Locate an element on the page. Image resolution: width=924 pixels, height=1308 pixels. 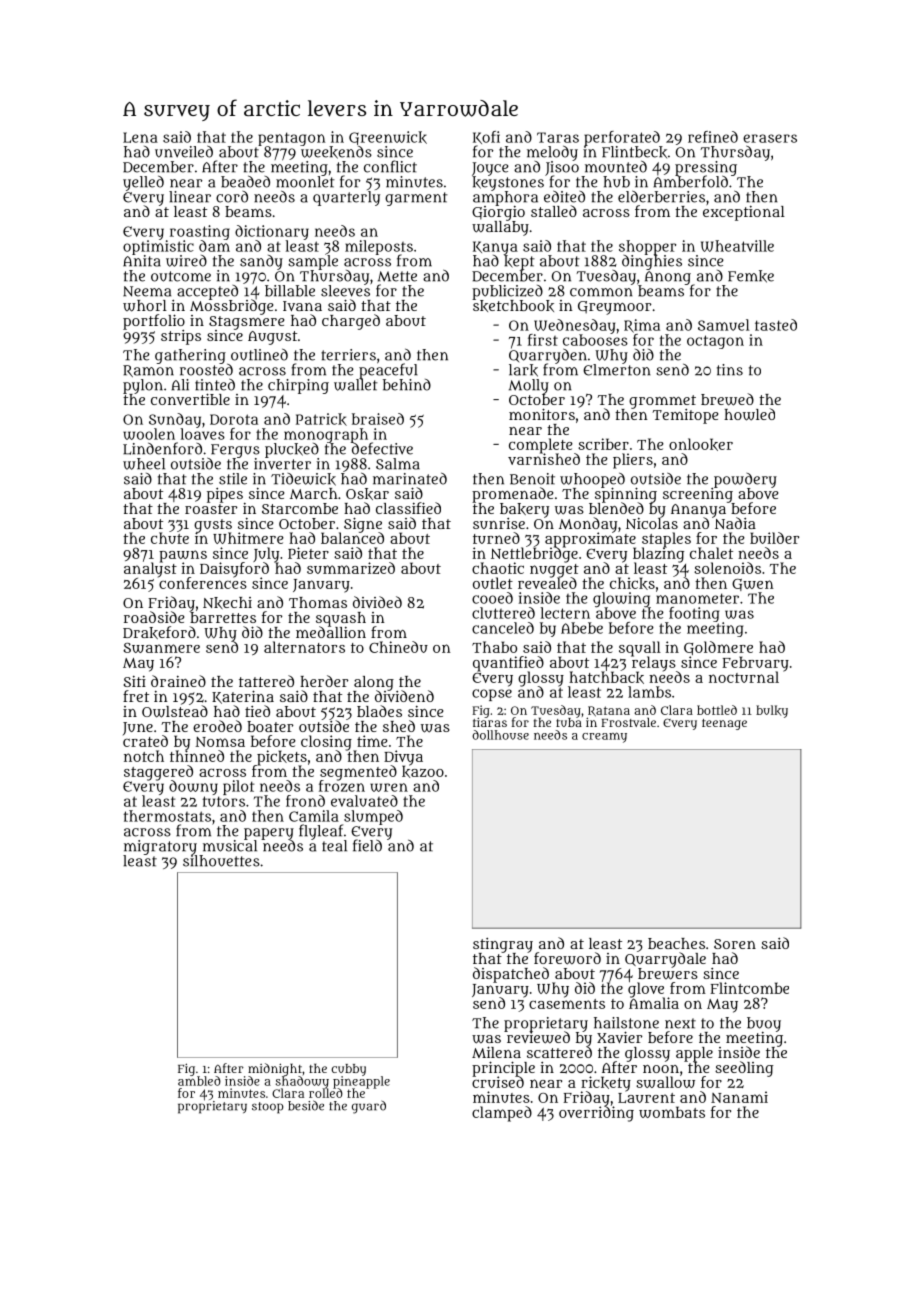
silhouettes is located at coordinates (221, 861).
